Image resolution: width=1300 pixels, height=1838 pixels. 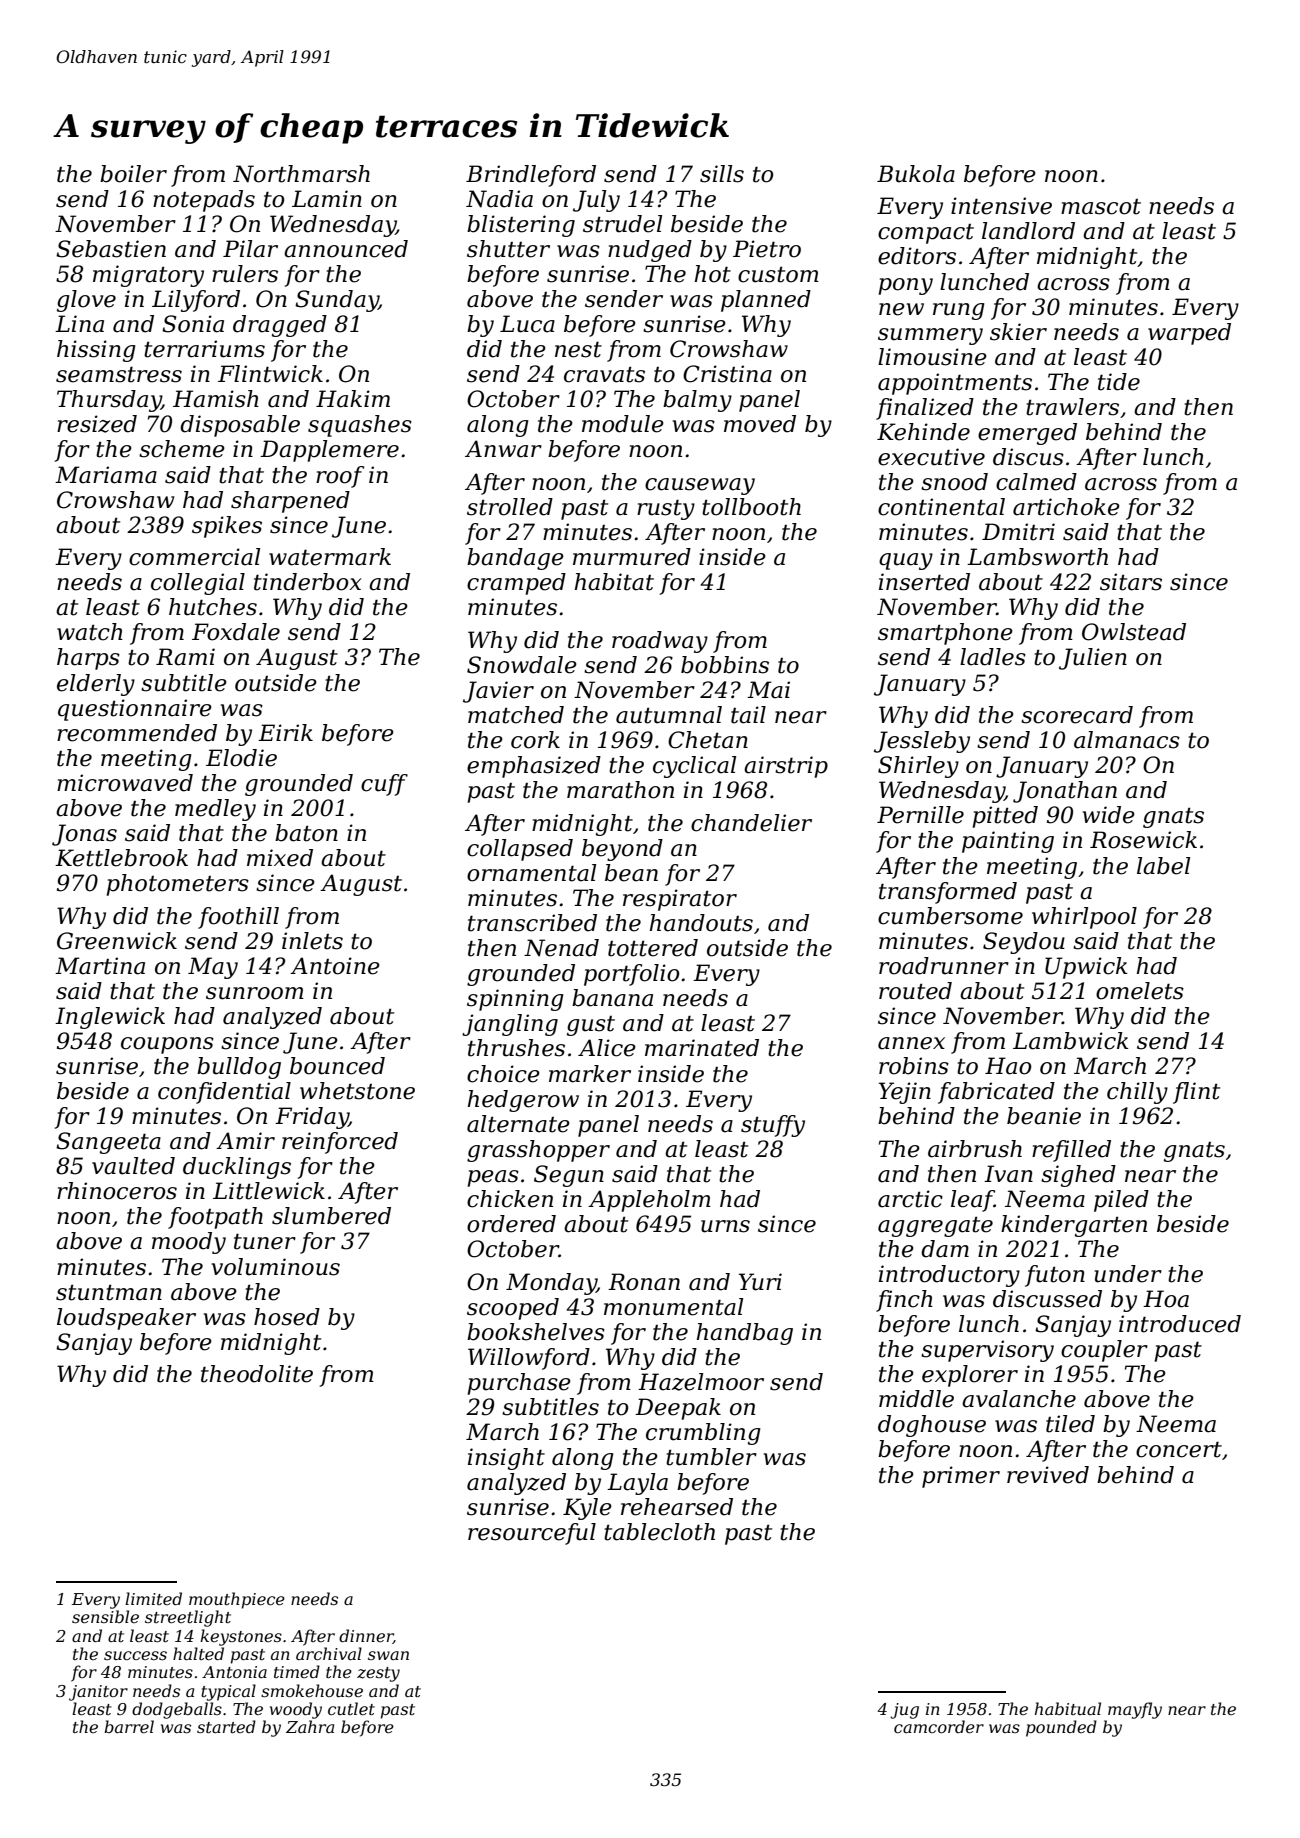 What do you see at coordinates (125, 783) in the document?
I see `microwaved` at bounding box center [125, 783].
